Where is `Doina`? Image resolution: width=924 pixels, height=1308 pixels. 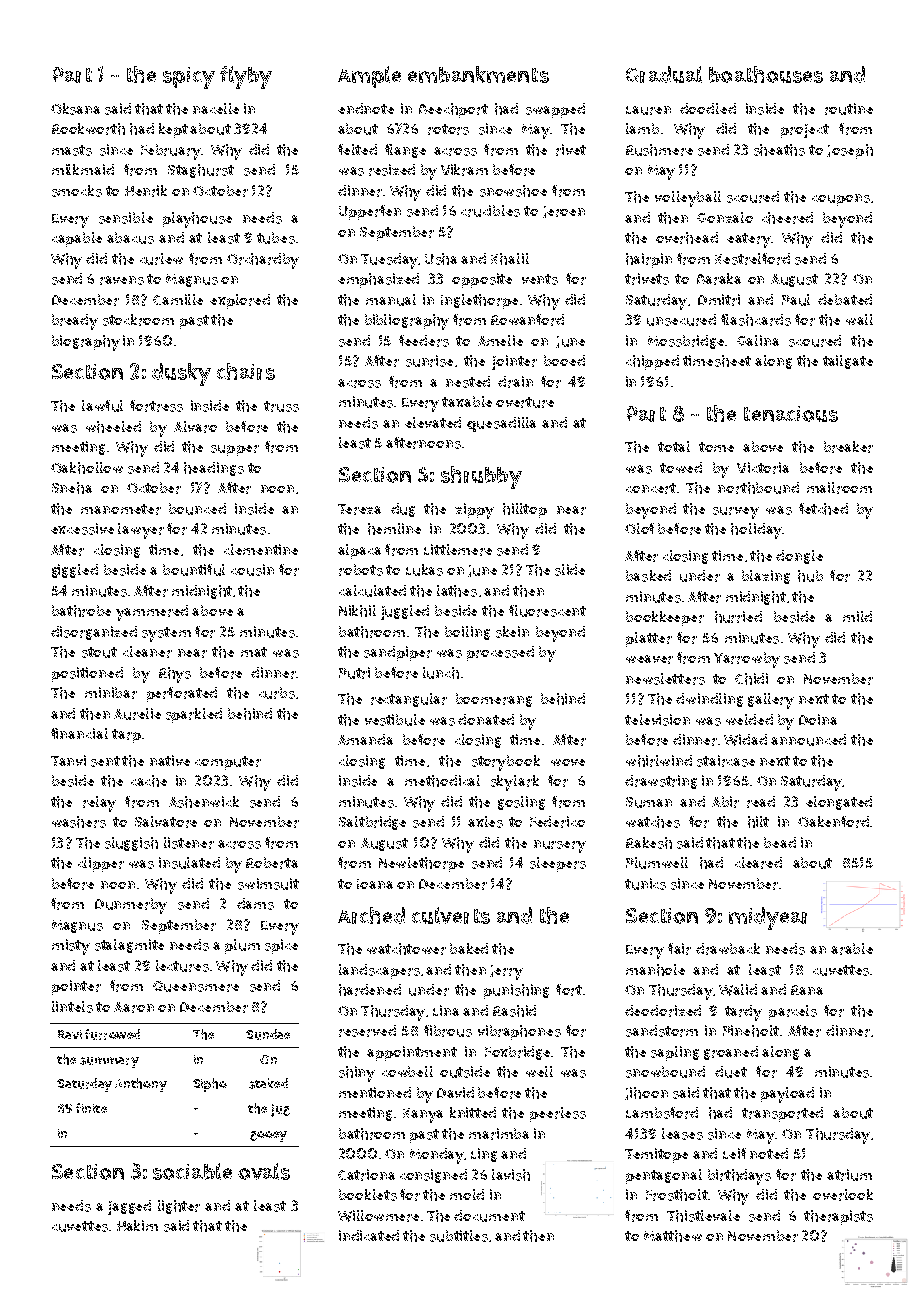
Doina is located at coordinates (818, 719).
